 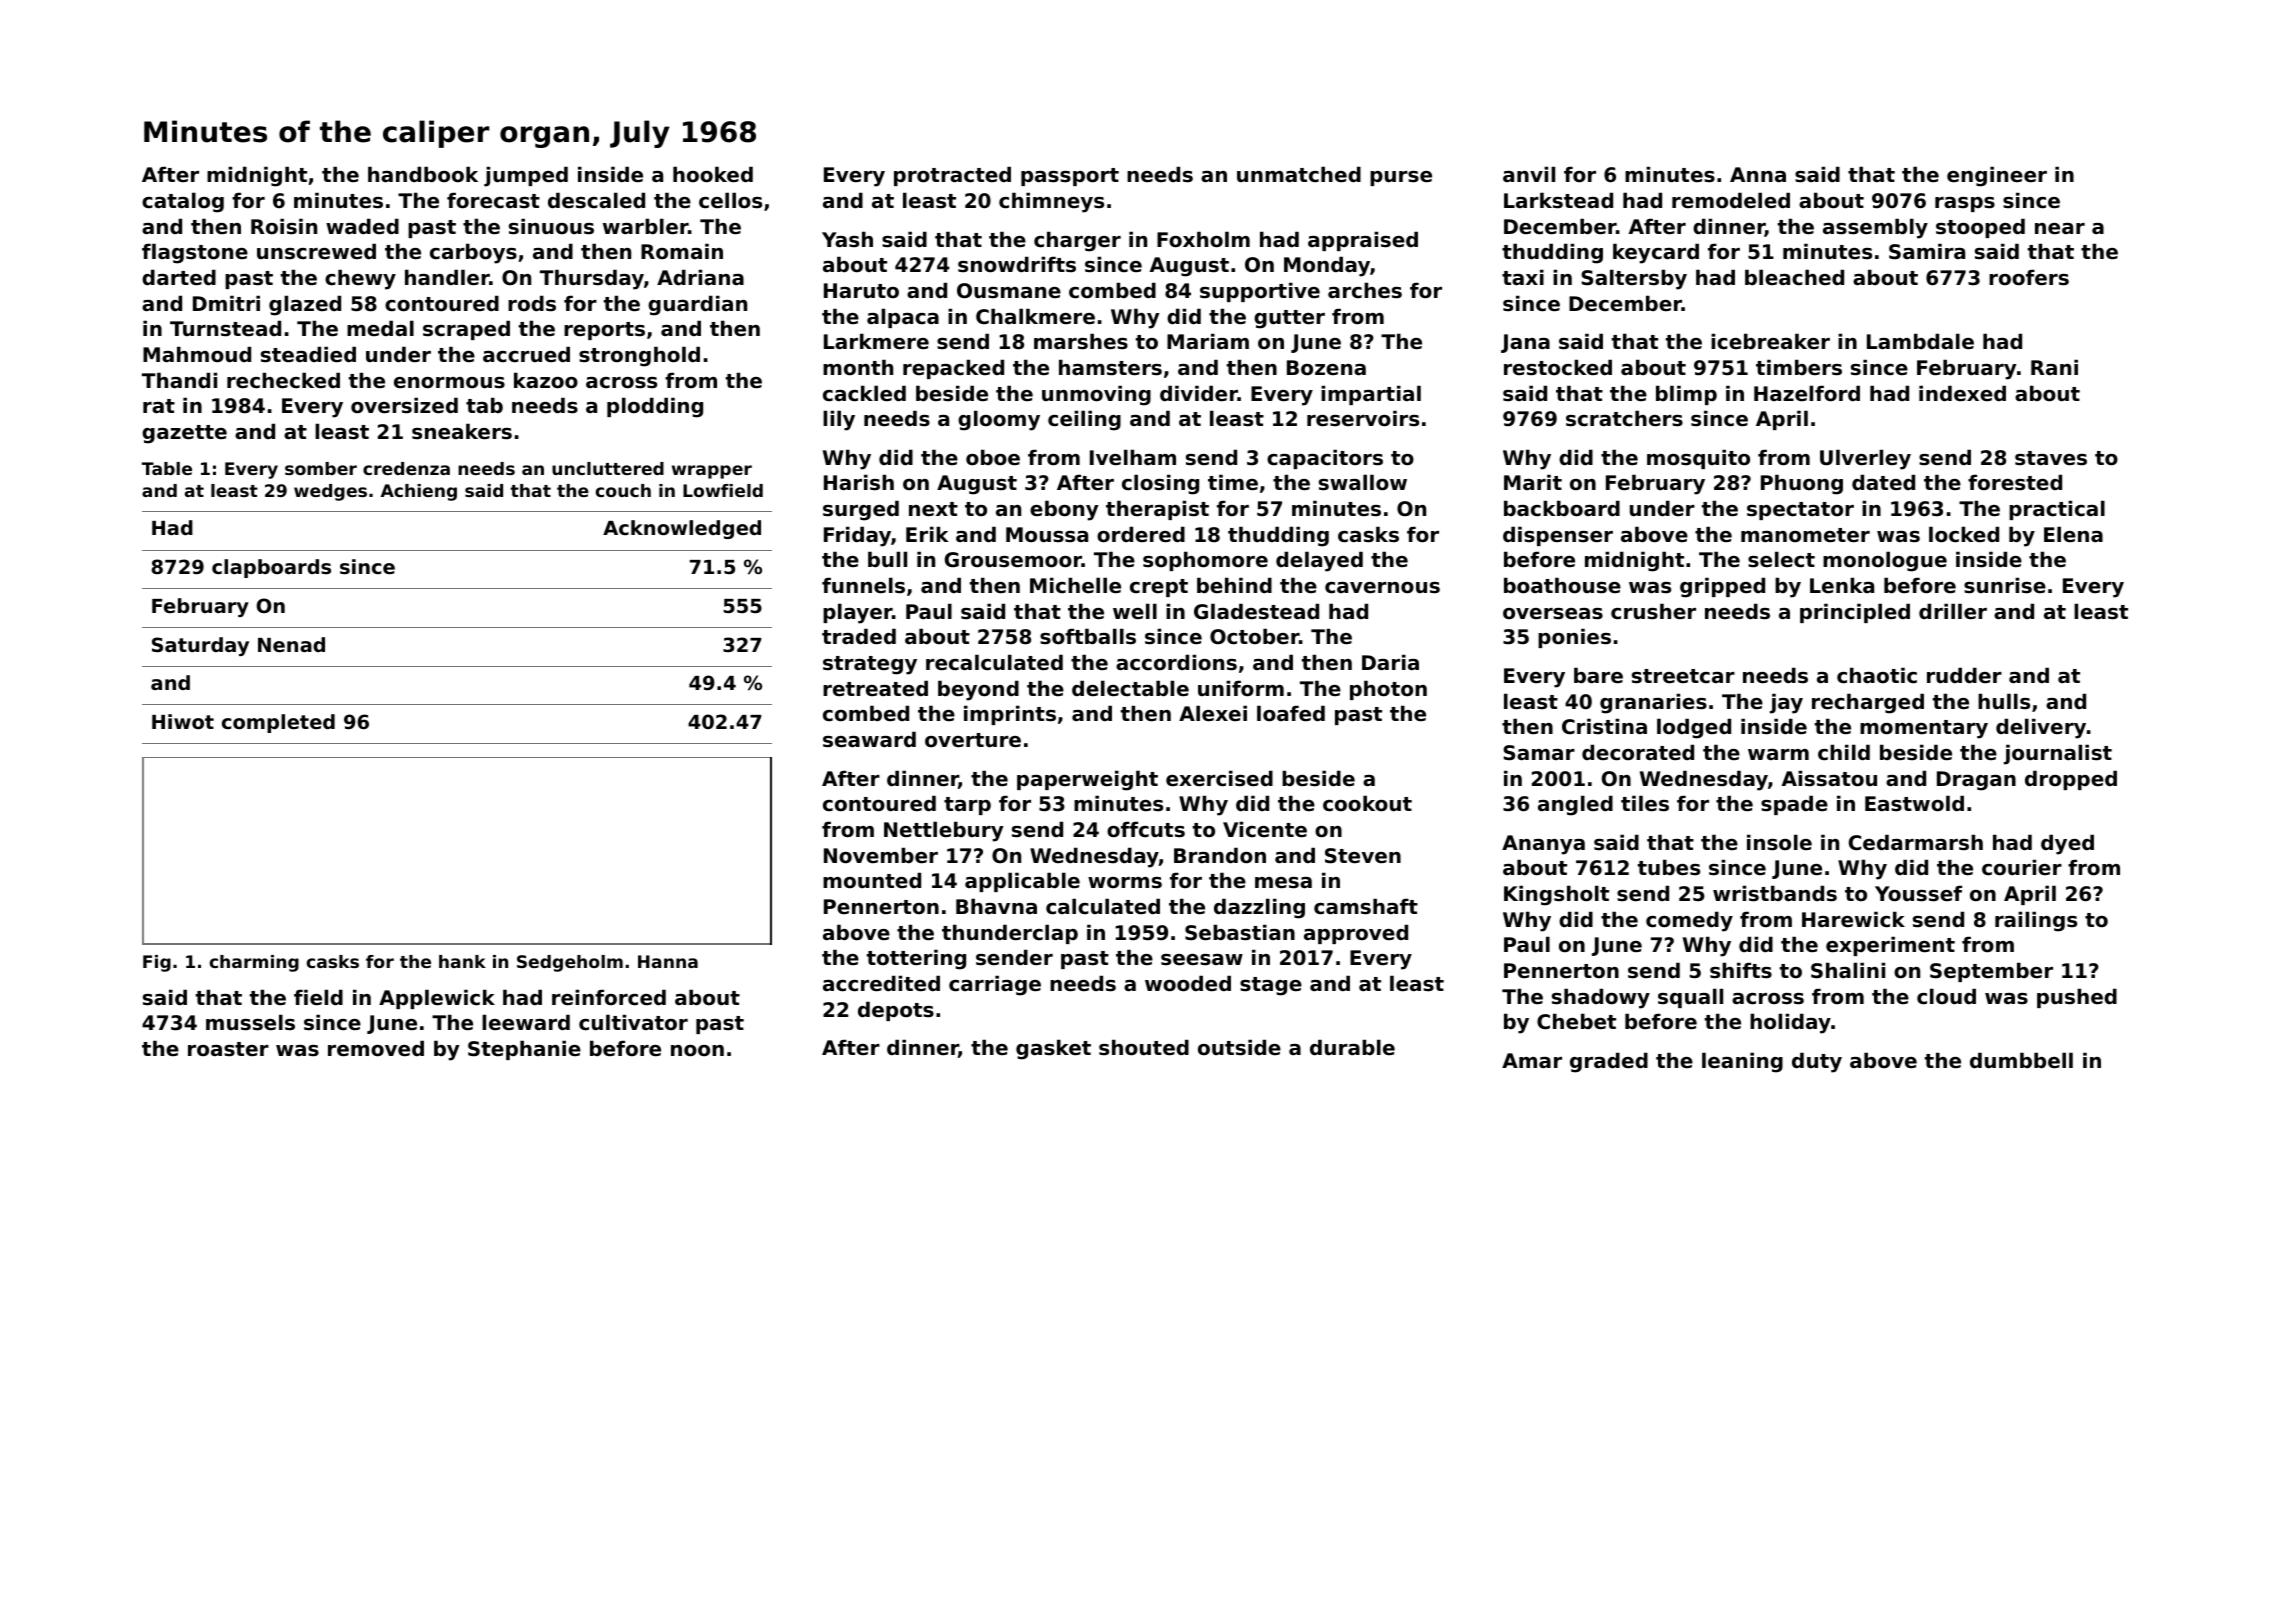 I want to click on restocked, so click(x=1558, y=367).
